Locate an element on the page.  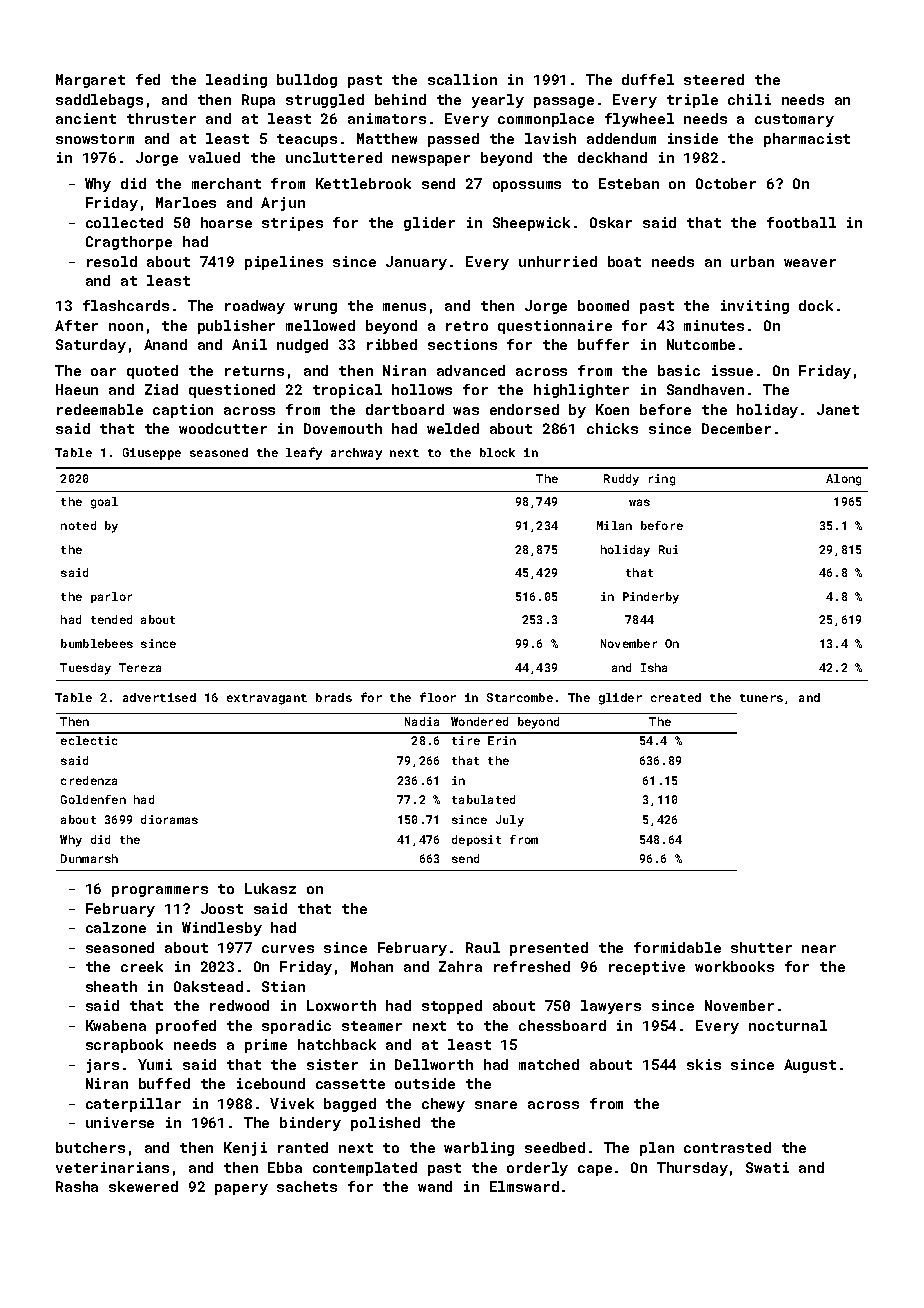
redwood is located at coordinates (239, 1005).
